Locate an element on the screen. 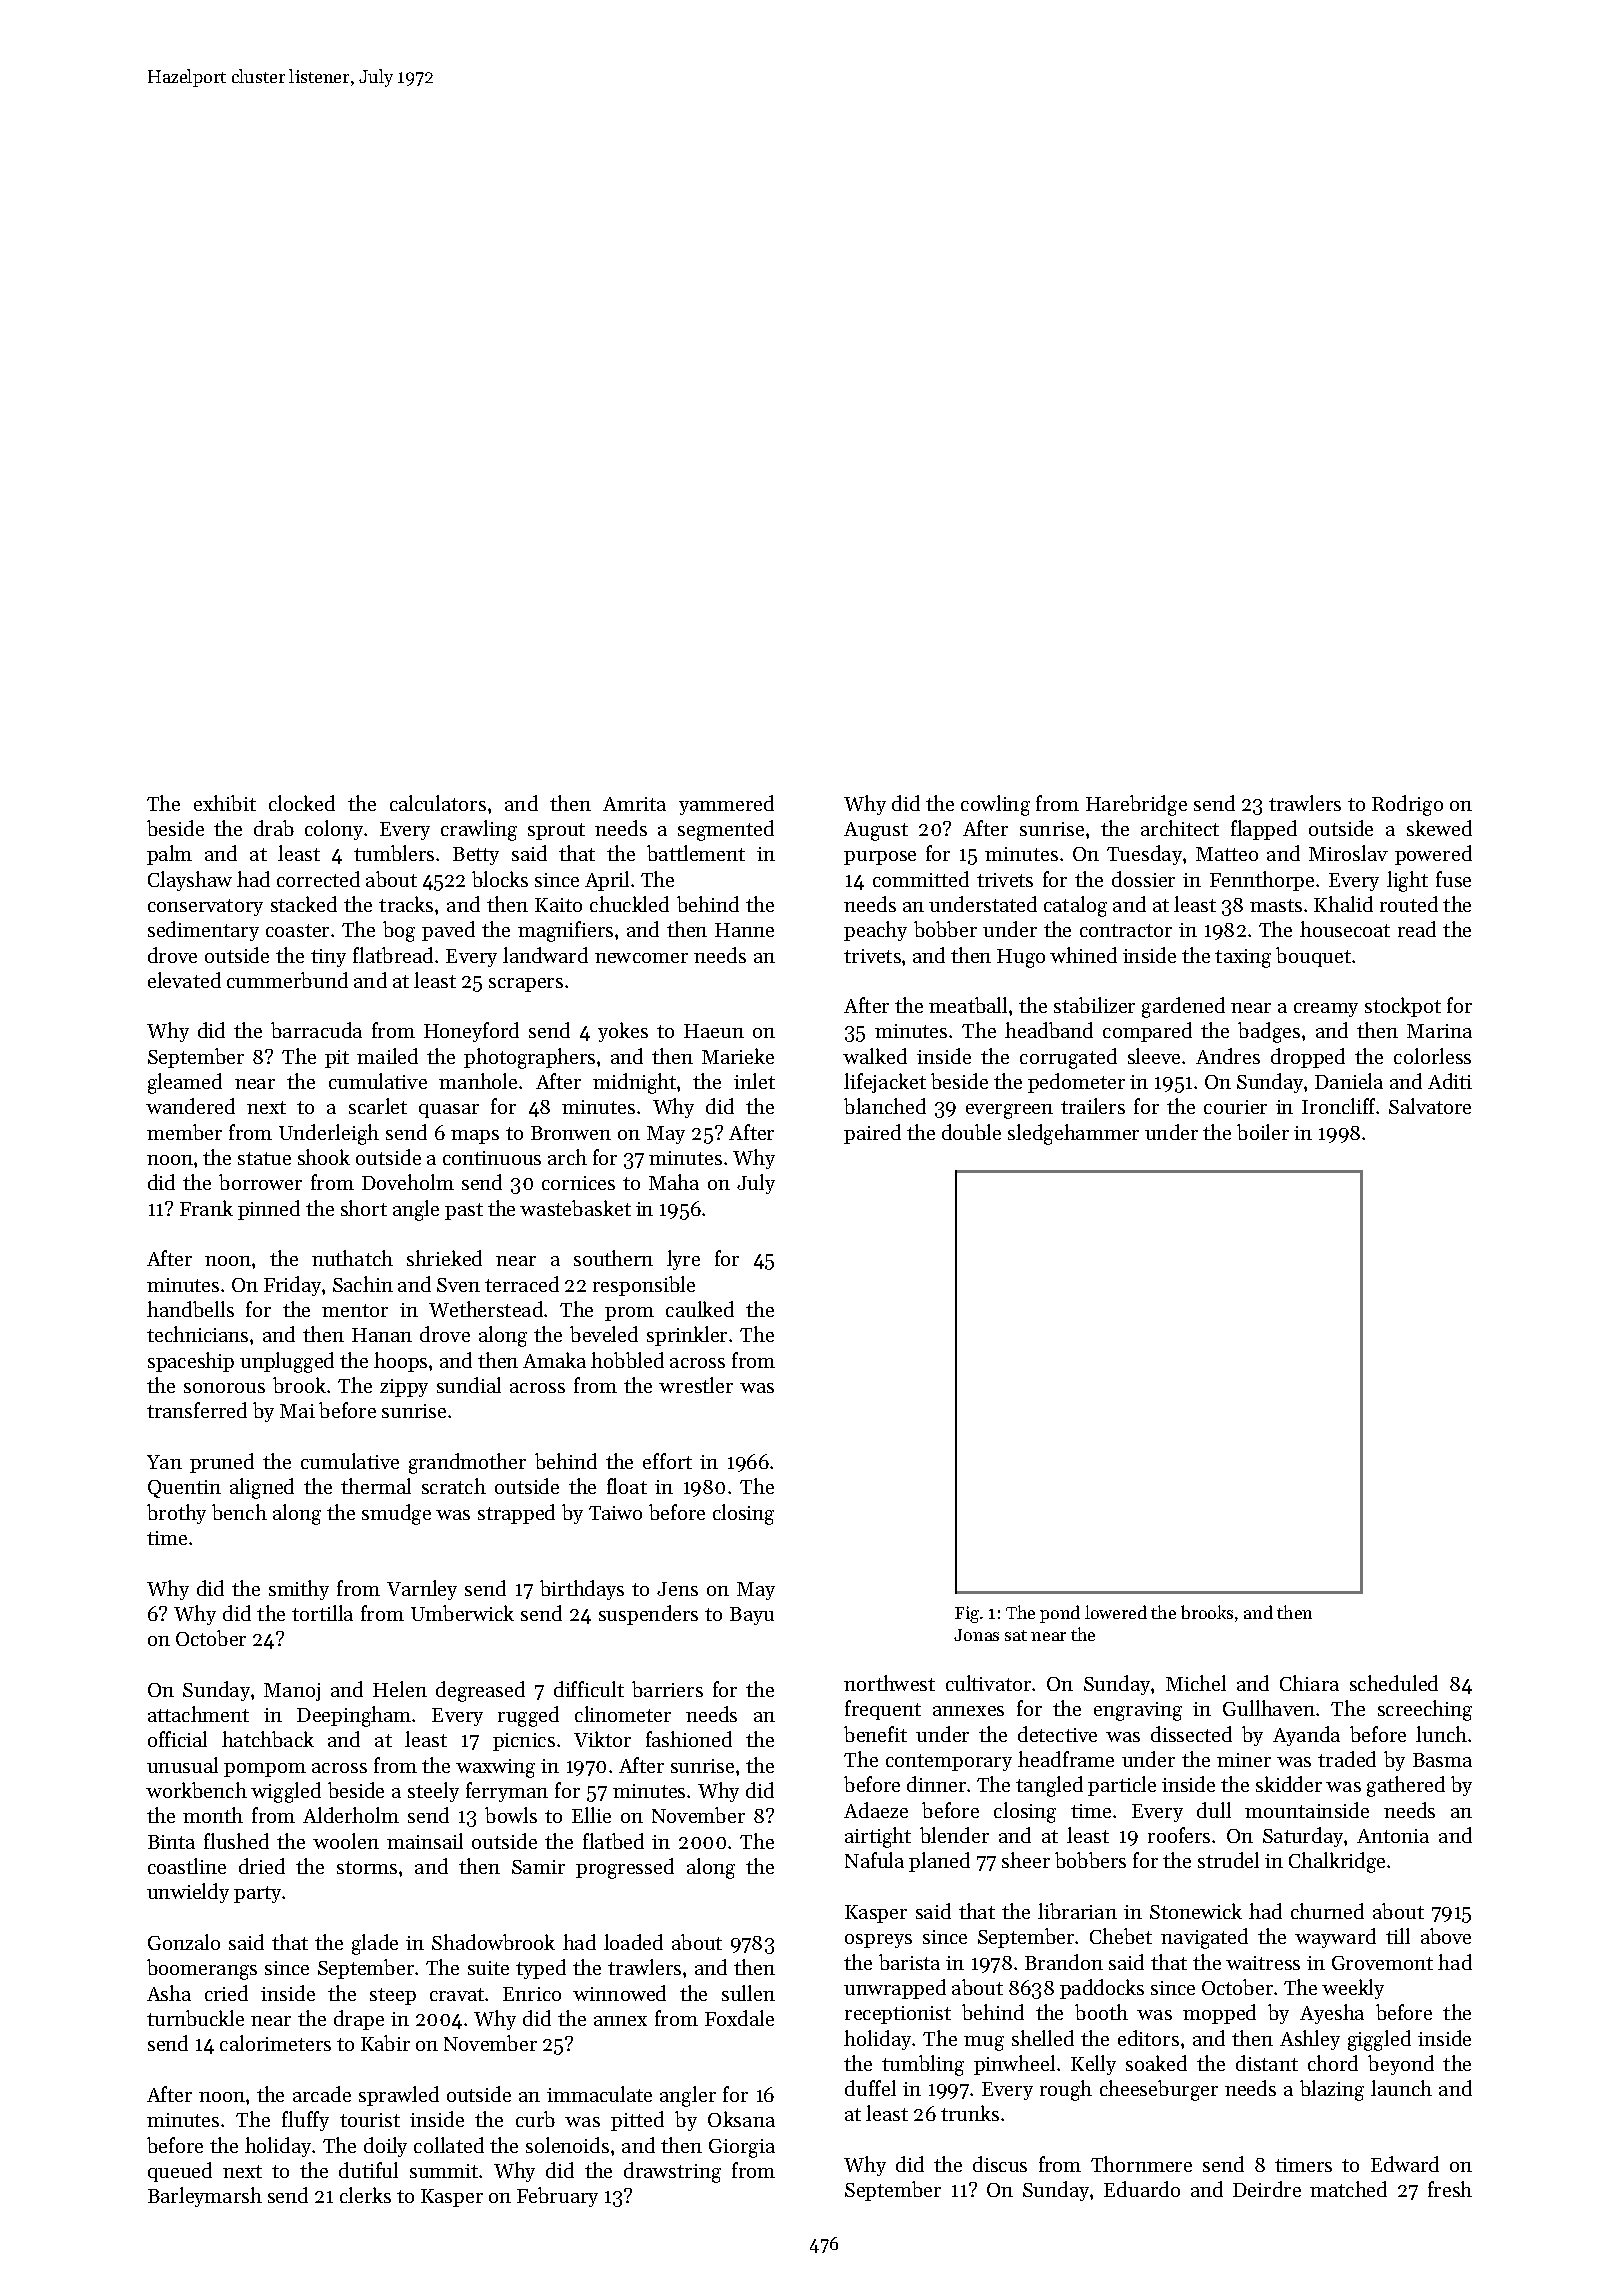  Jens is located at coordinates (677, 1589).
